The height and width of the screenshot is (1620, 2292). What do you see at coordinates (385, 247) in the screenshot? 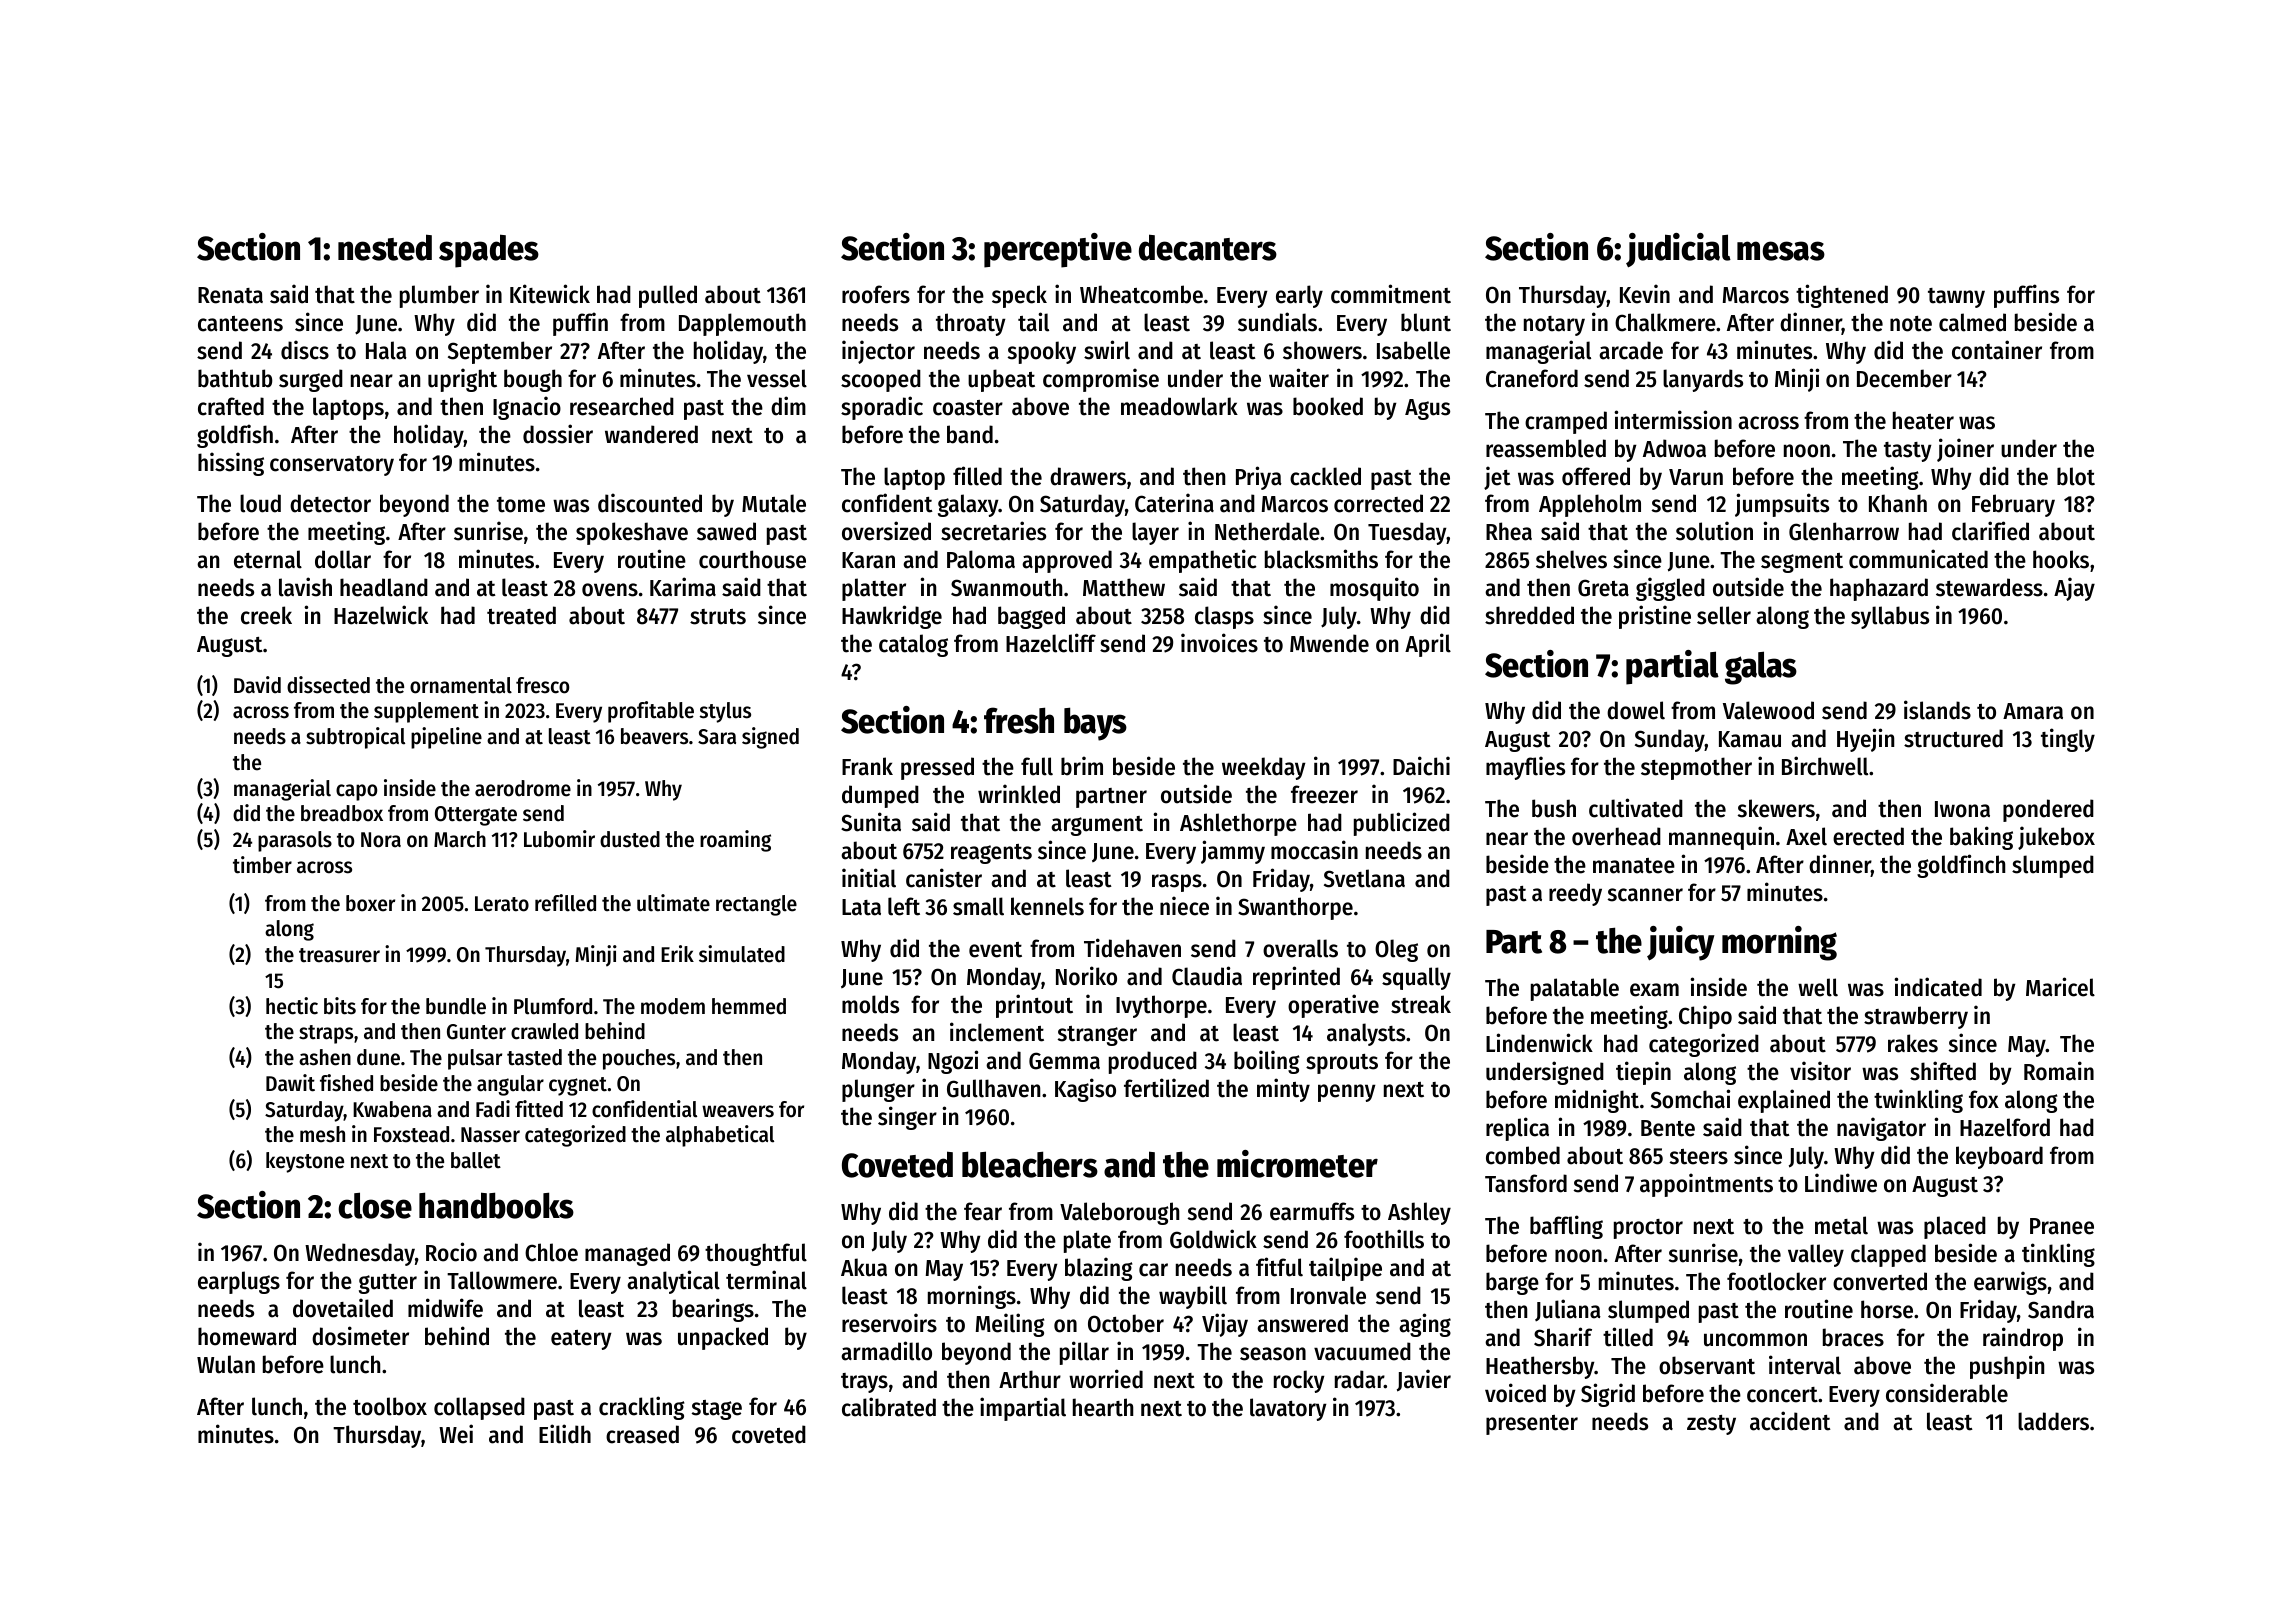
I see `nested` at bounding box center [385, 247].
